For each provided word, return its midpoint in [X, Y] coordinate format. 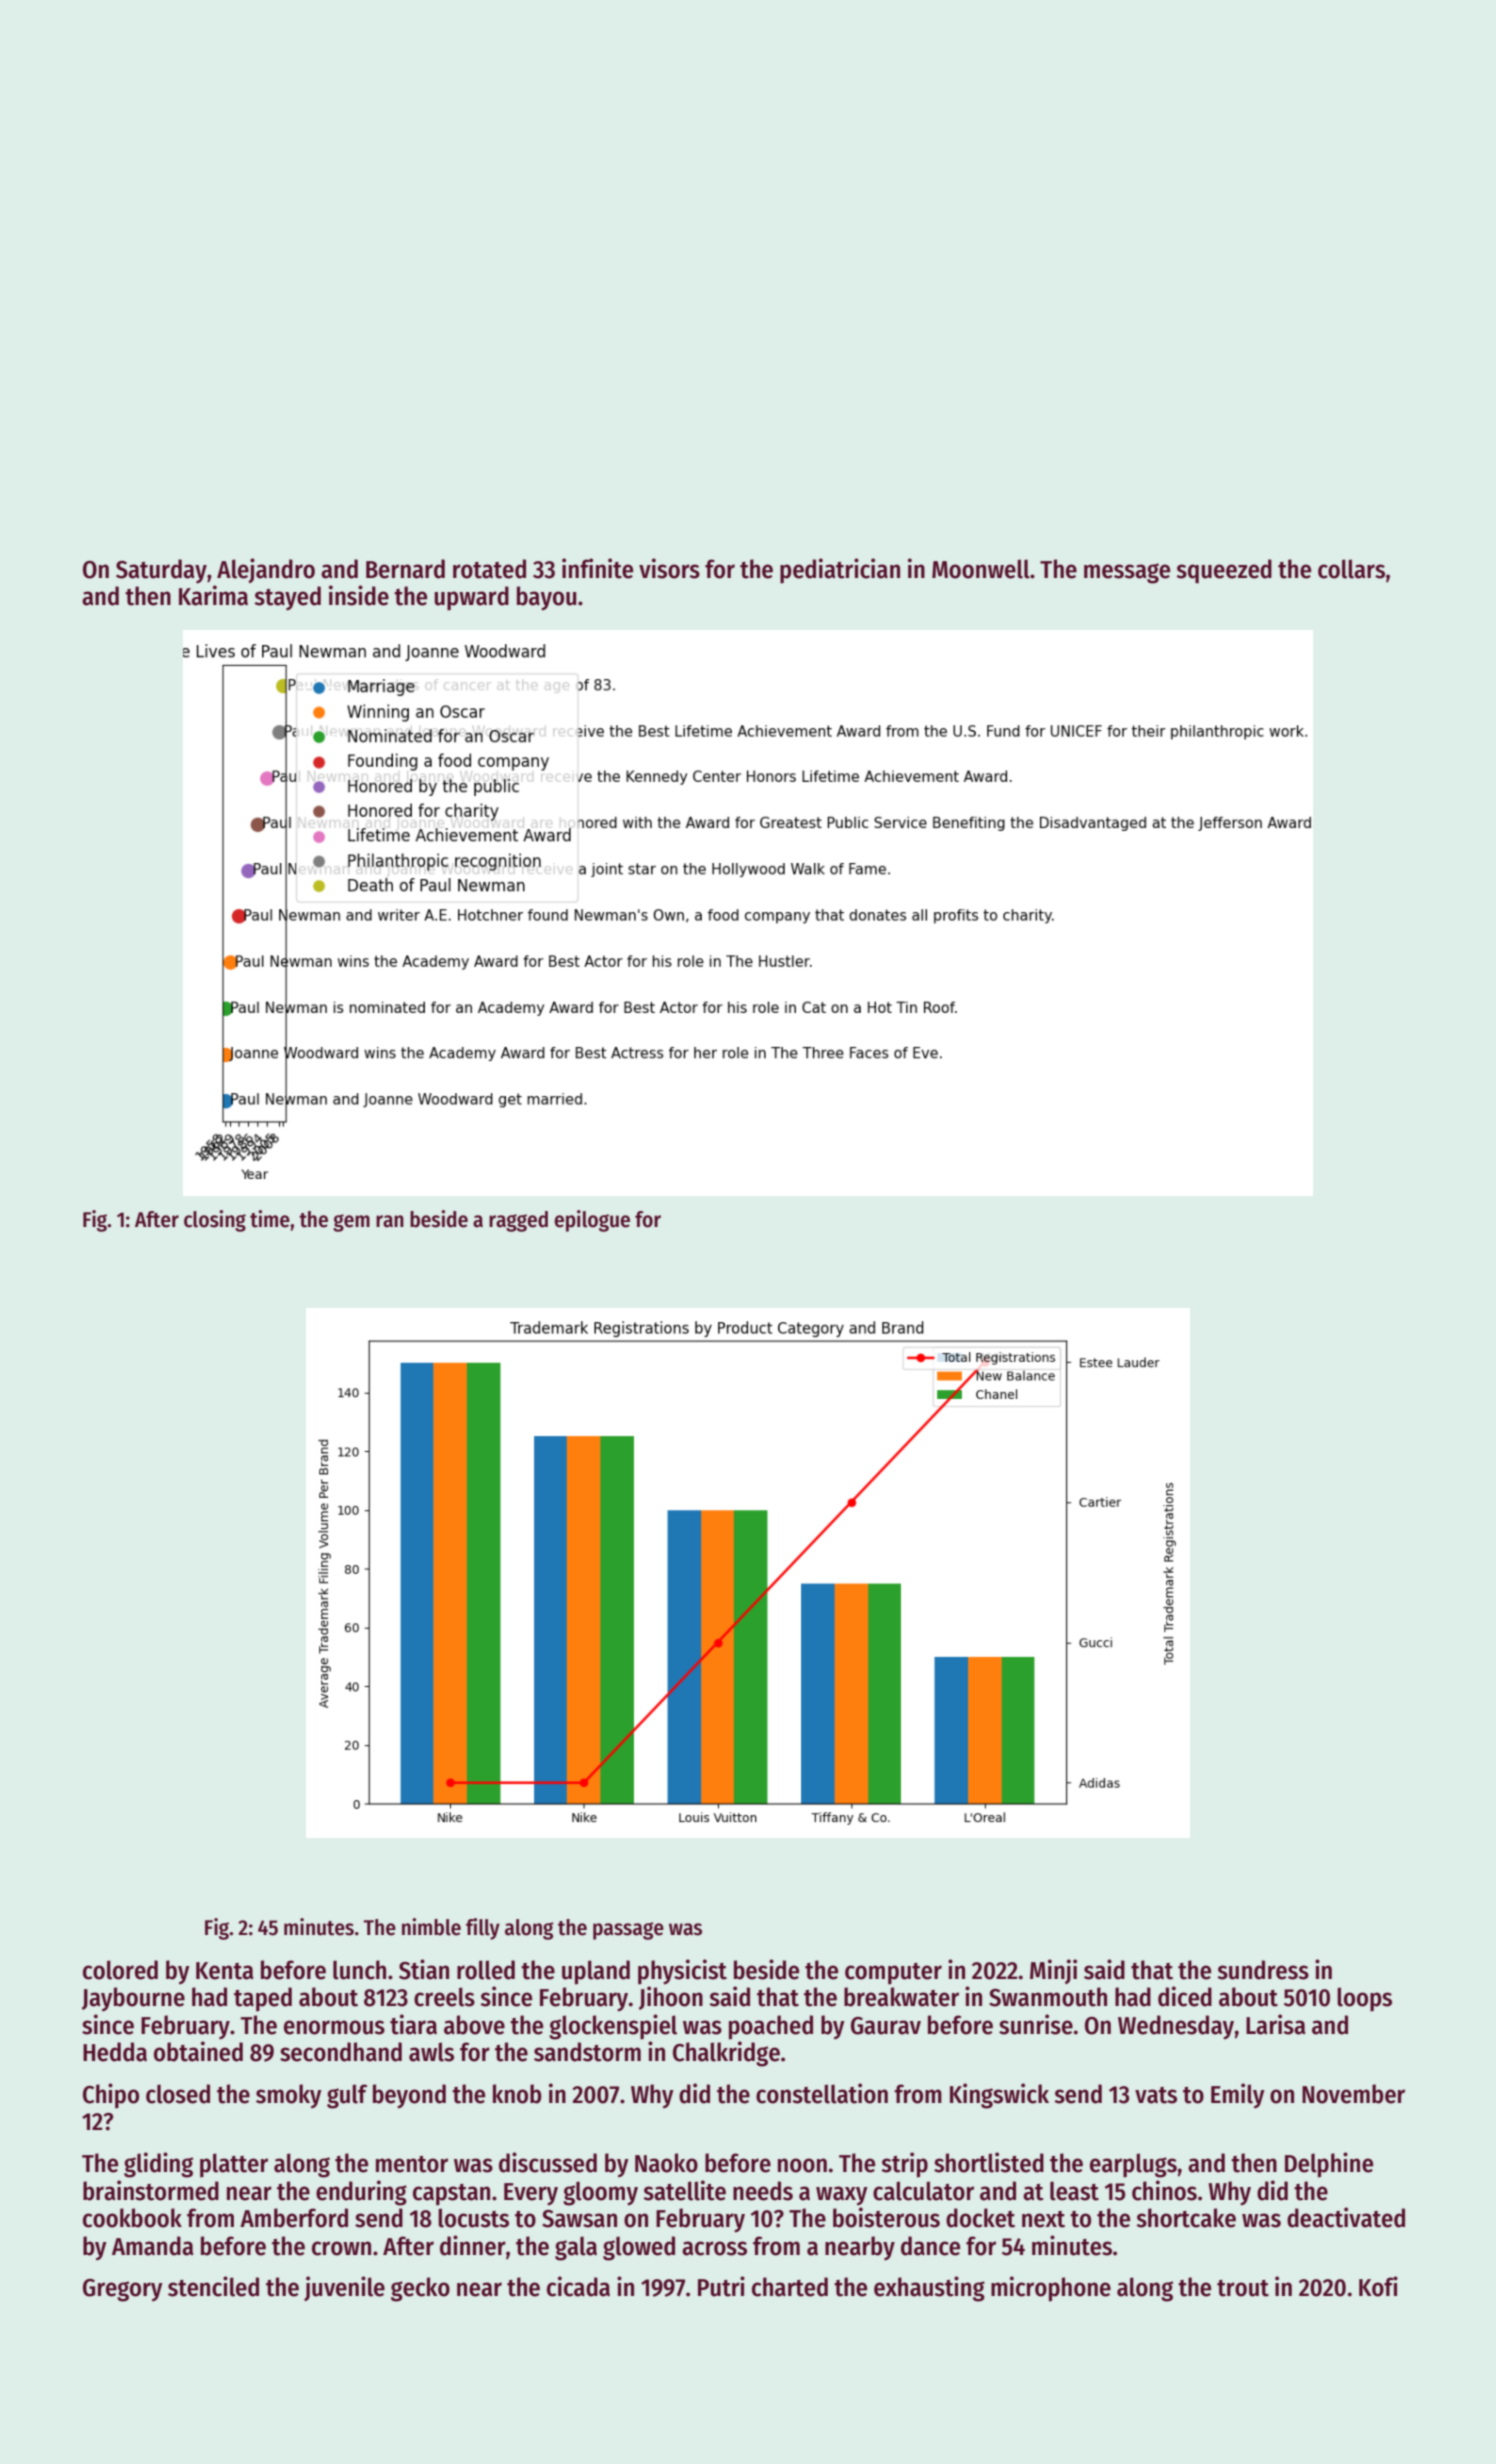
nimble [431, 1927]
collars [1351, 569]
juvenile [344, 2288]
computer [893, 1974]
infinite [597, 568]
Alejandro [266, 570]
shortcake [1186, 2218]
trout [1243, 2288]
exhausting [929, 2289]
